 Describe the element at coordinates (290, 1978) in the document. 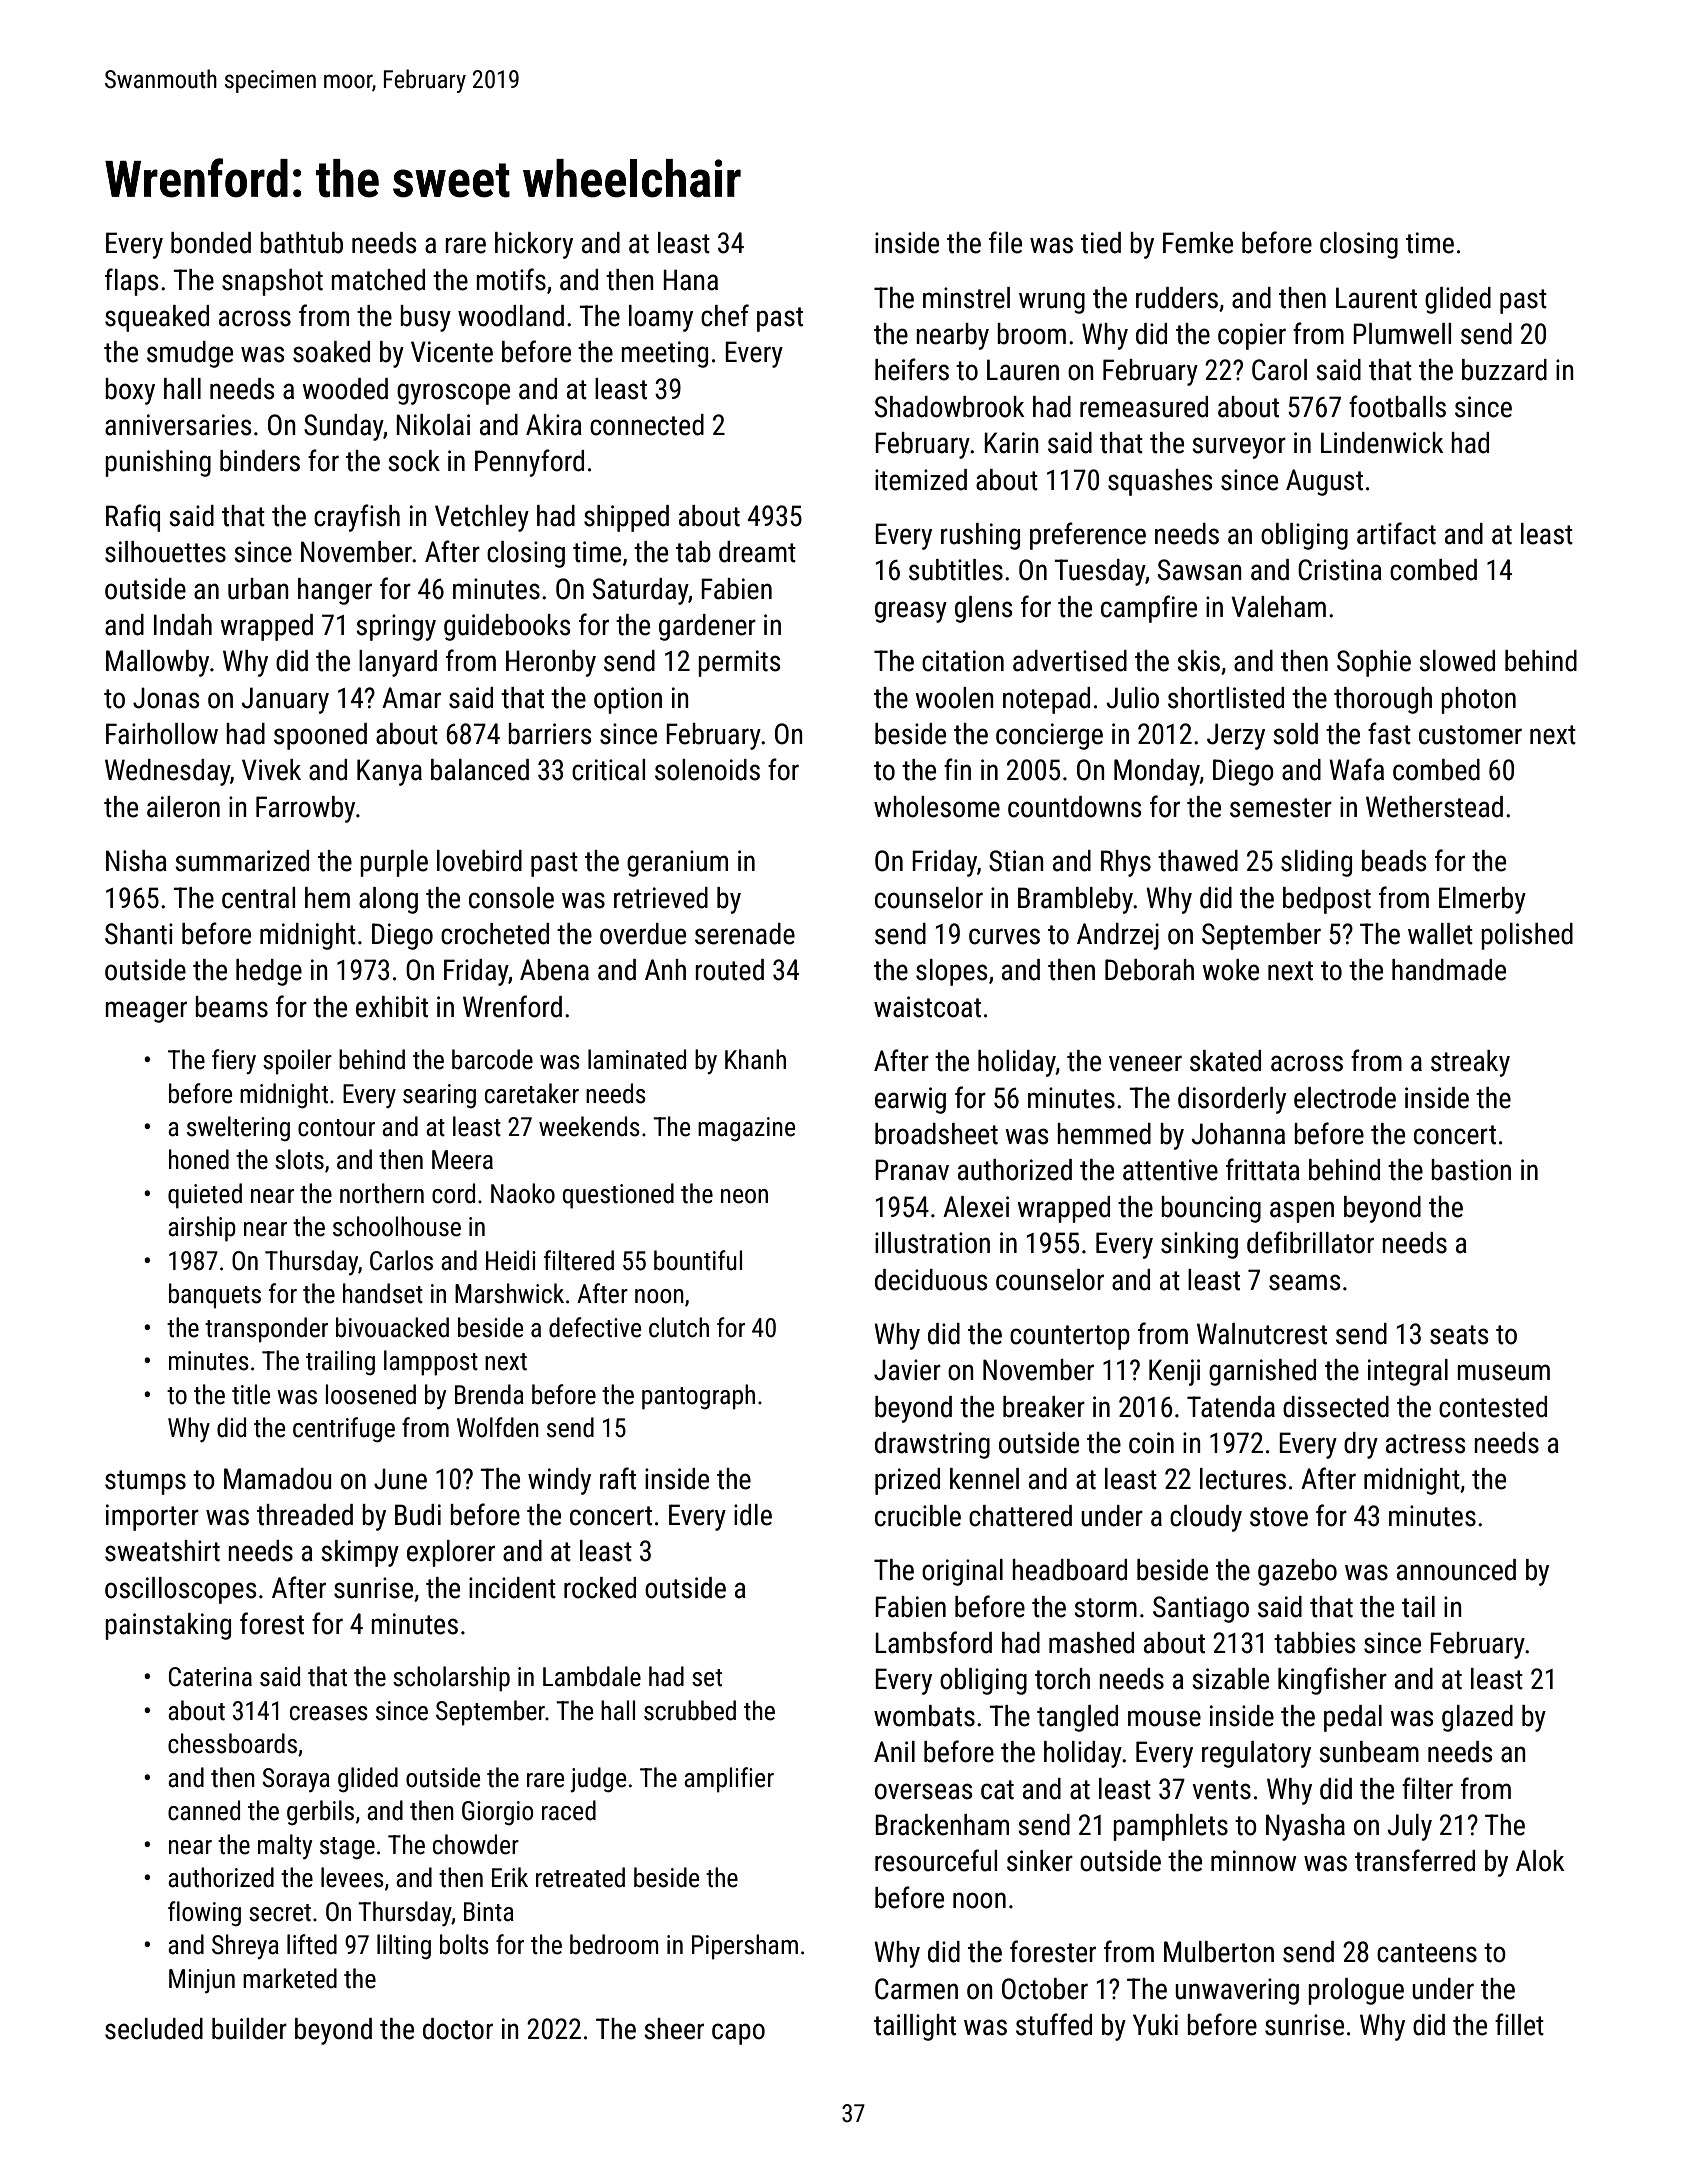

I see `marketed` at that location.
